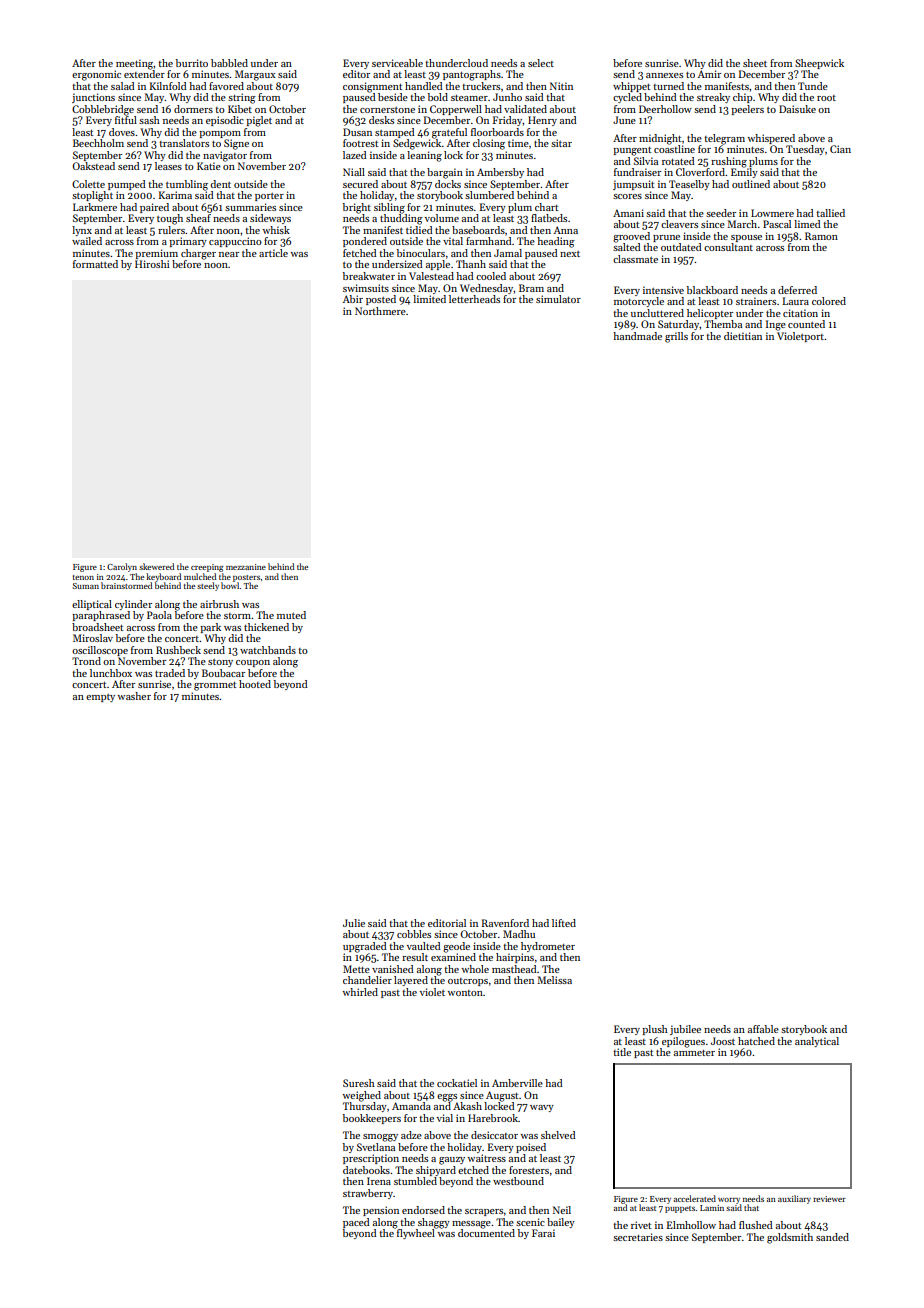  I want to click on analytical, so click(817, 1042).
